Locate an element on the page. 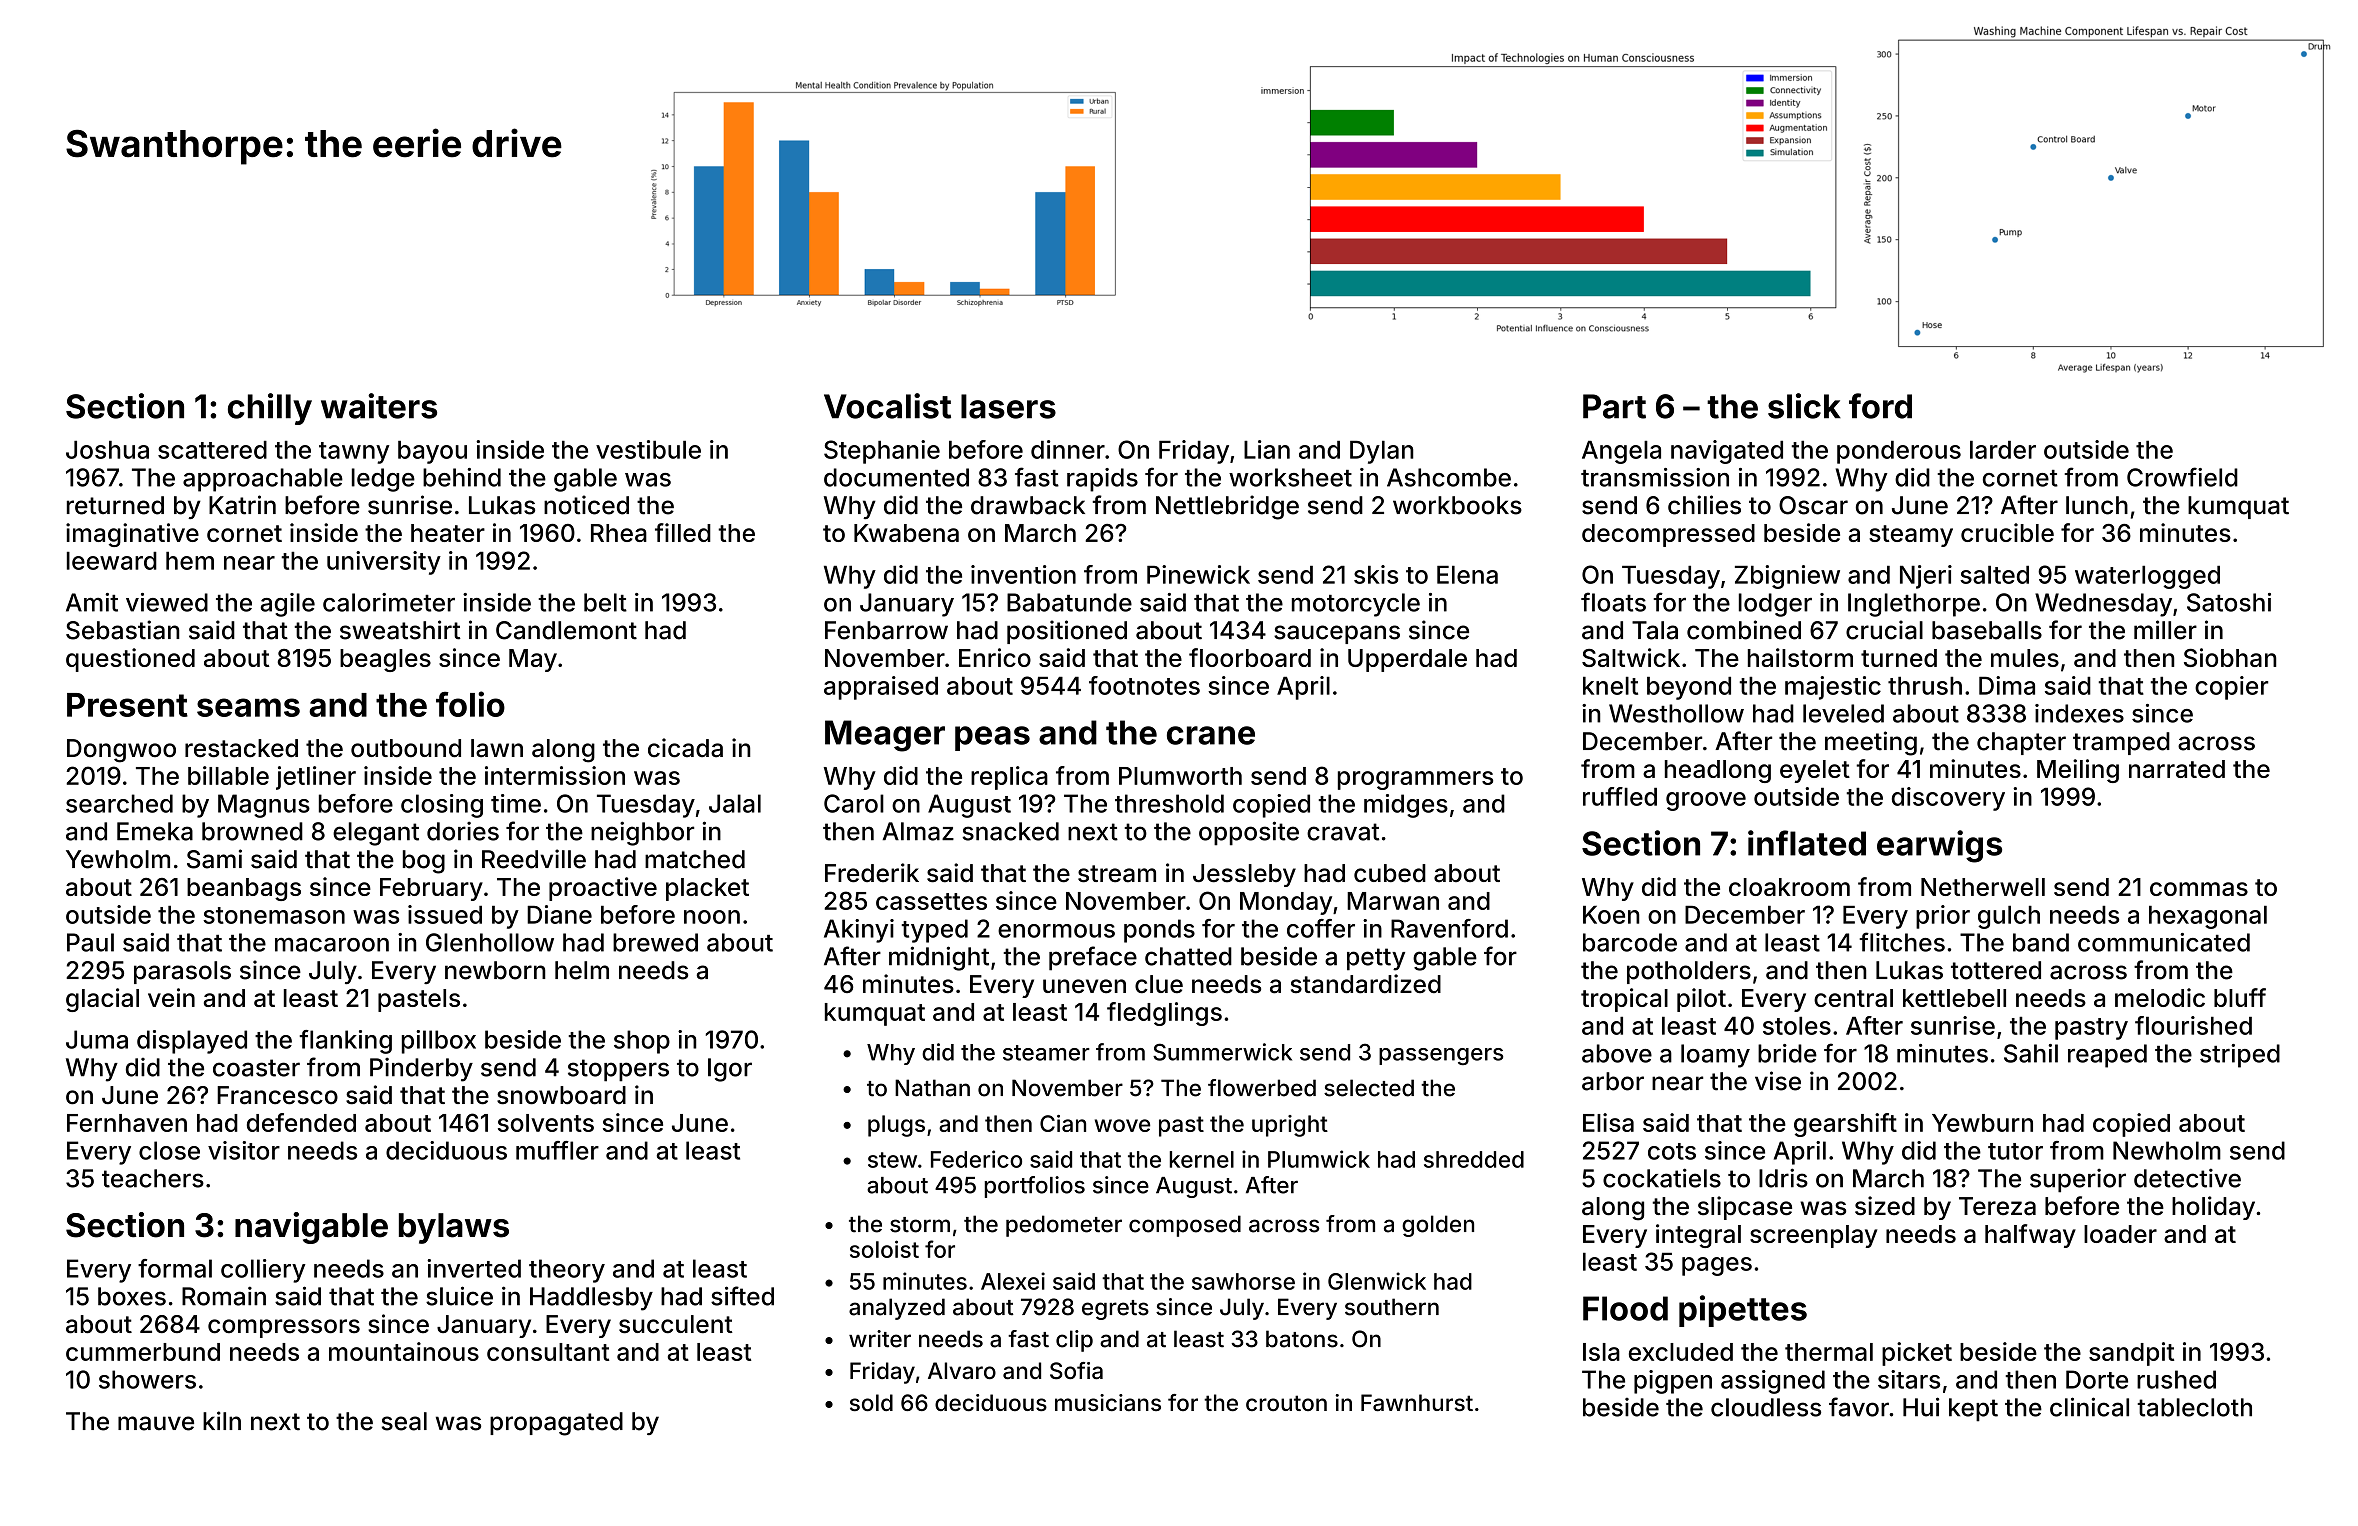  snacked is located at coordinates (1010, 831).
